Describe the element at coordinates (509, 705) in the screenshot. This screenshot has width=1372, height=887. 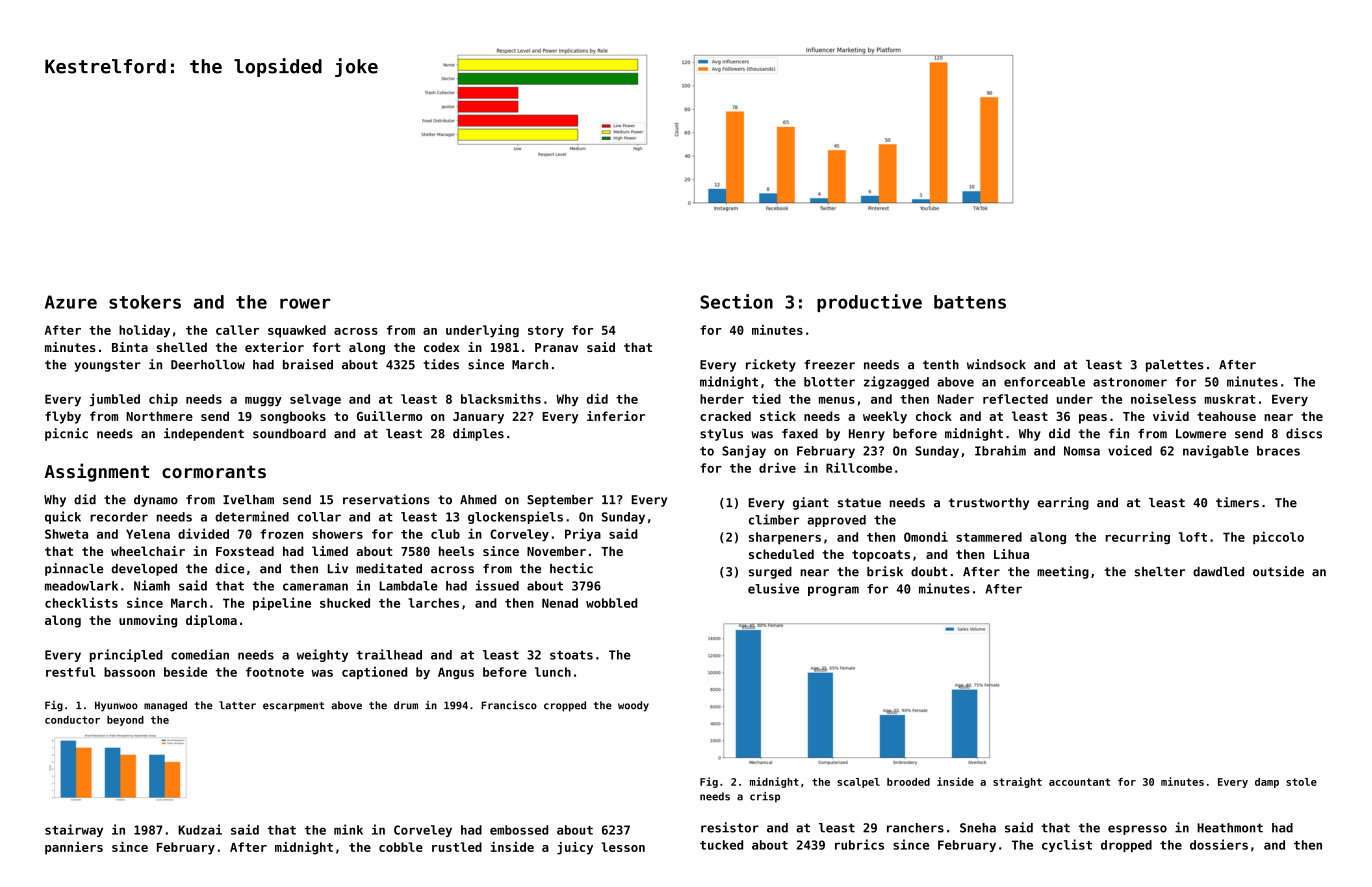
I see `Francisco` at that location.
